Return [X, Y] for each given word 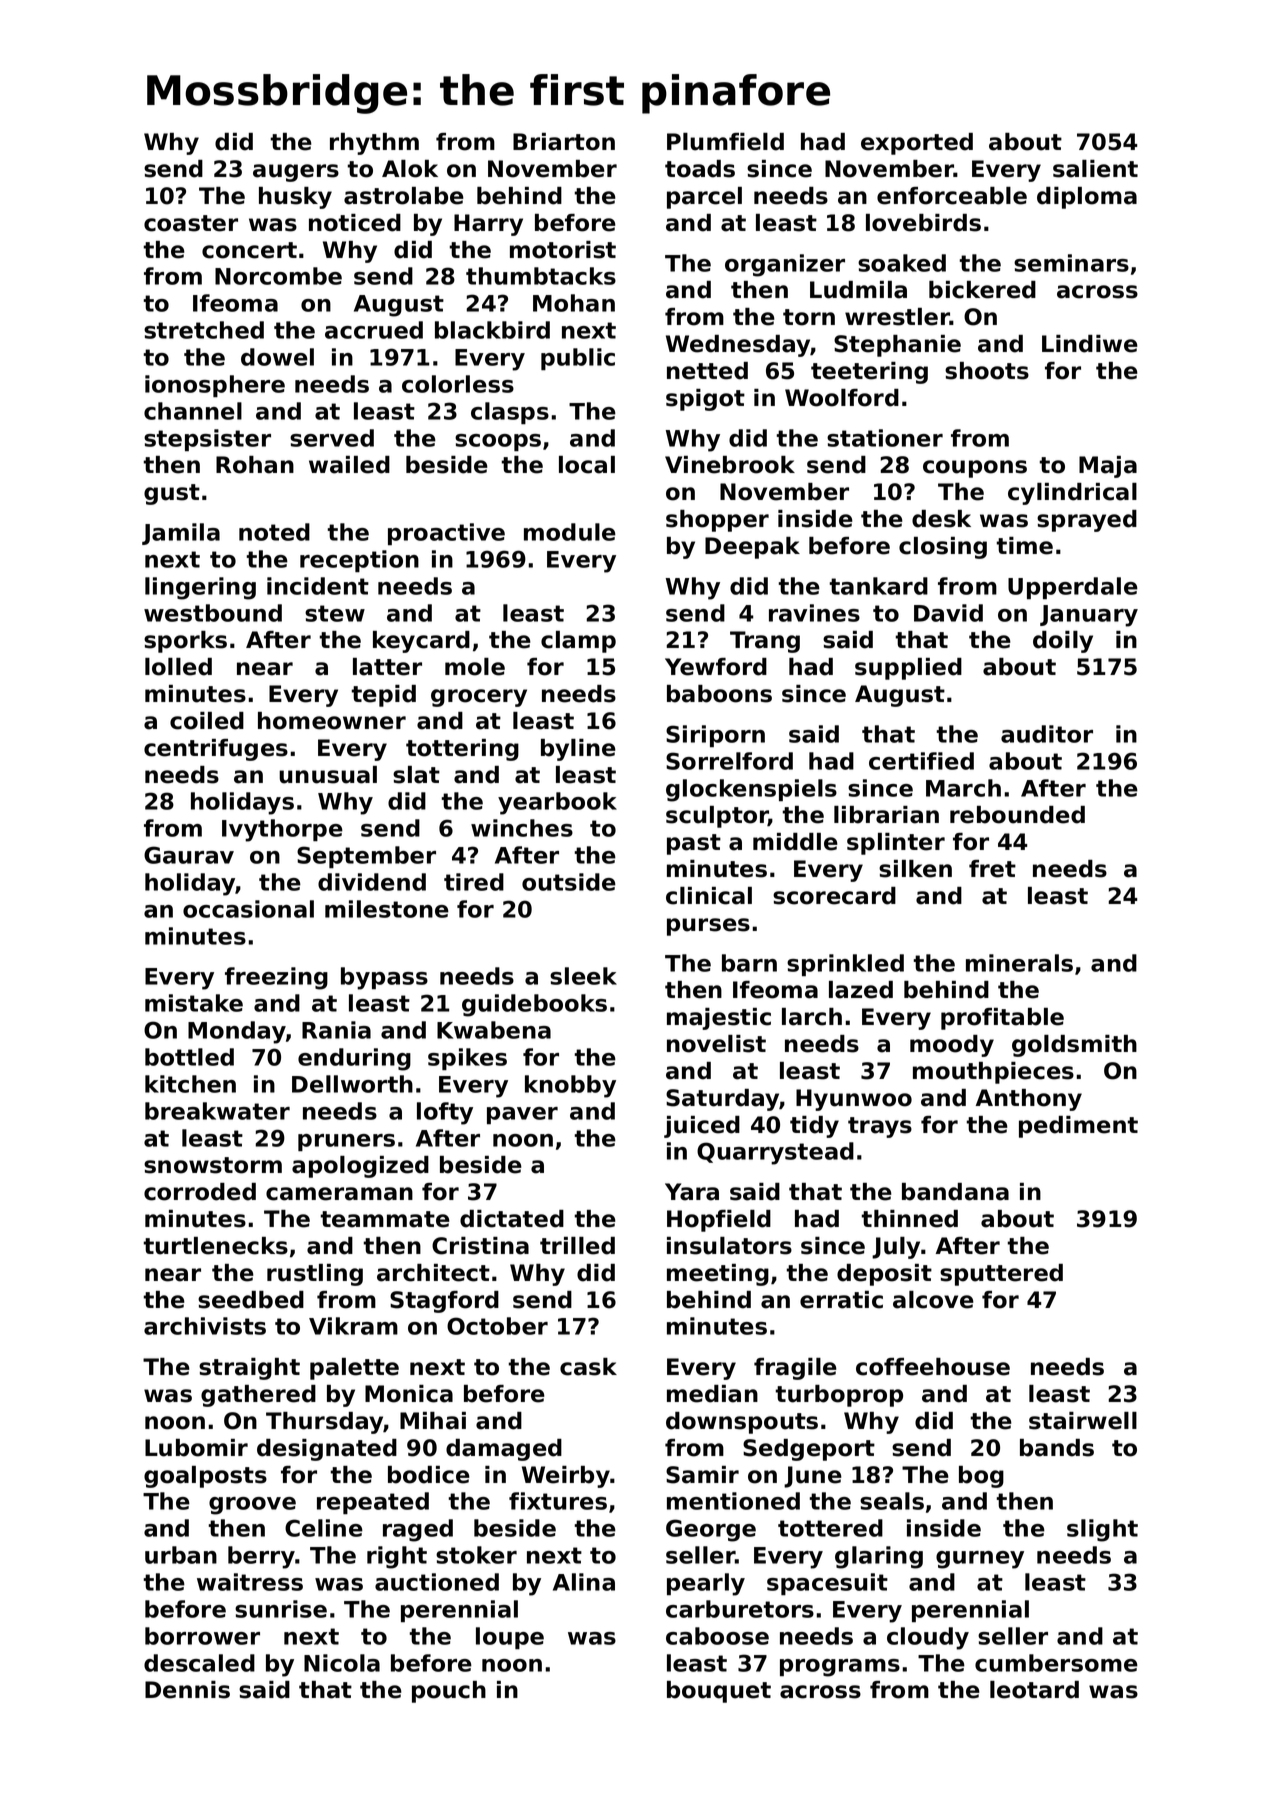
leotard [1034, 1690]
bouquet [719, 1692]
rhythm [374, 144]
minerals [1019, 963]
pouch [449, 1692]
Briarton [564, 142]
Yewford [716, 667]
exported [917, 144]
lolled [178, 667]
